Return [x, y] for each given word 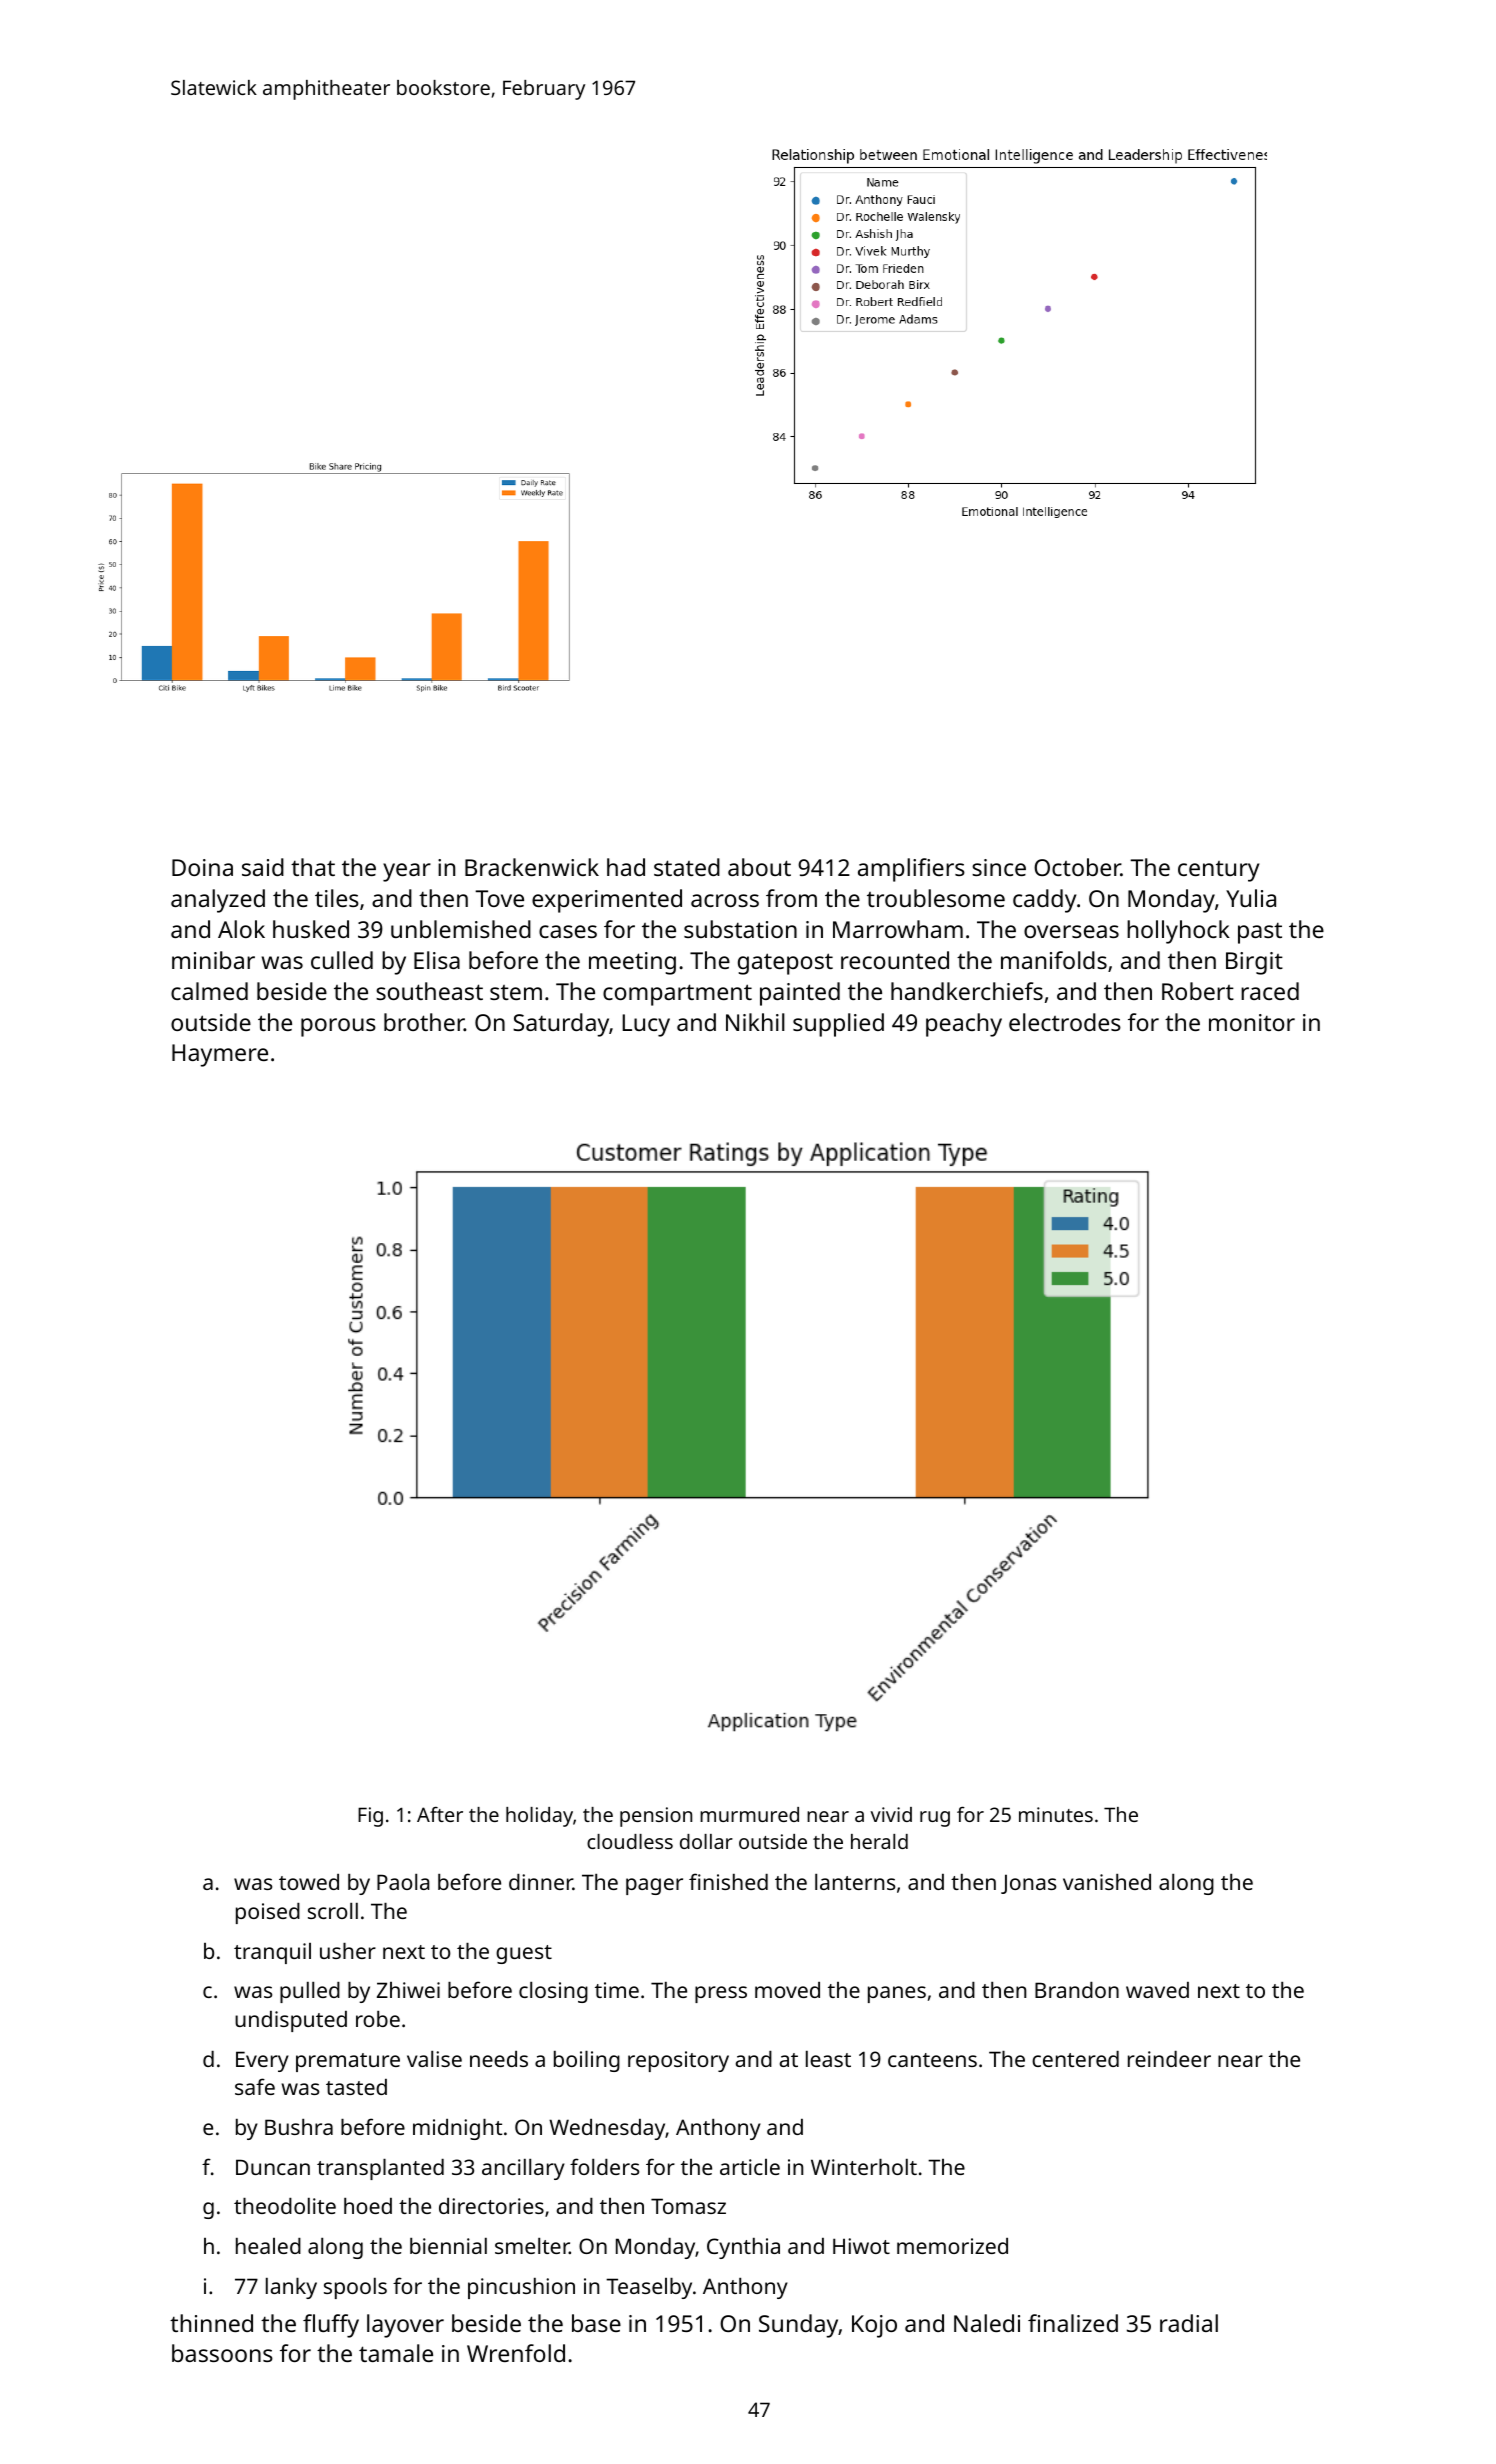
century [1218, 871]
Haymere [220, 1055]
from [791, 898]
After [440, 1814]
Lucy [646, 1025]
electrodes [1065, 1022]
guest [524, 1954]
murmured [749, 1814]
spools [355, 2288]
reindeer [1169, 2059]
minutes [1056, 1814]
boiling [587, 2061]
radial [1189, 2323]
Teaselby [649, 2288]
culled [342, 960]
